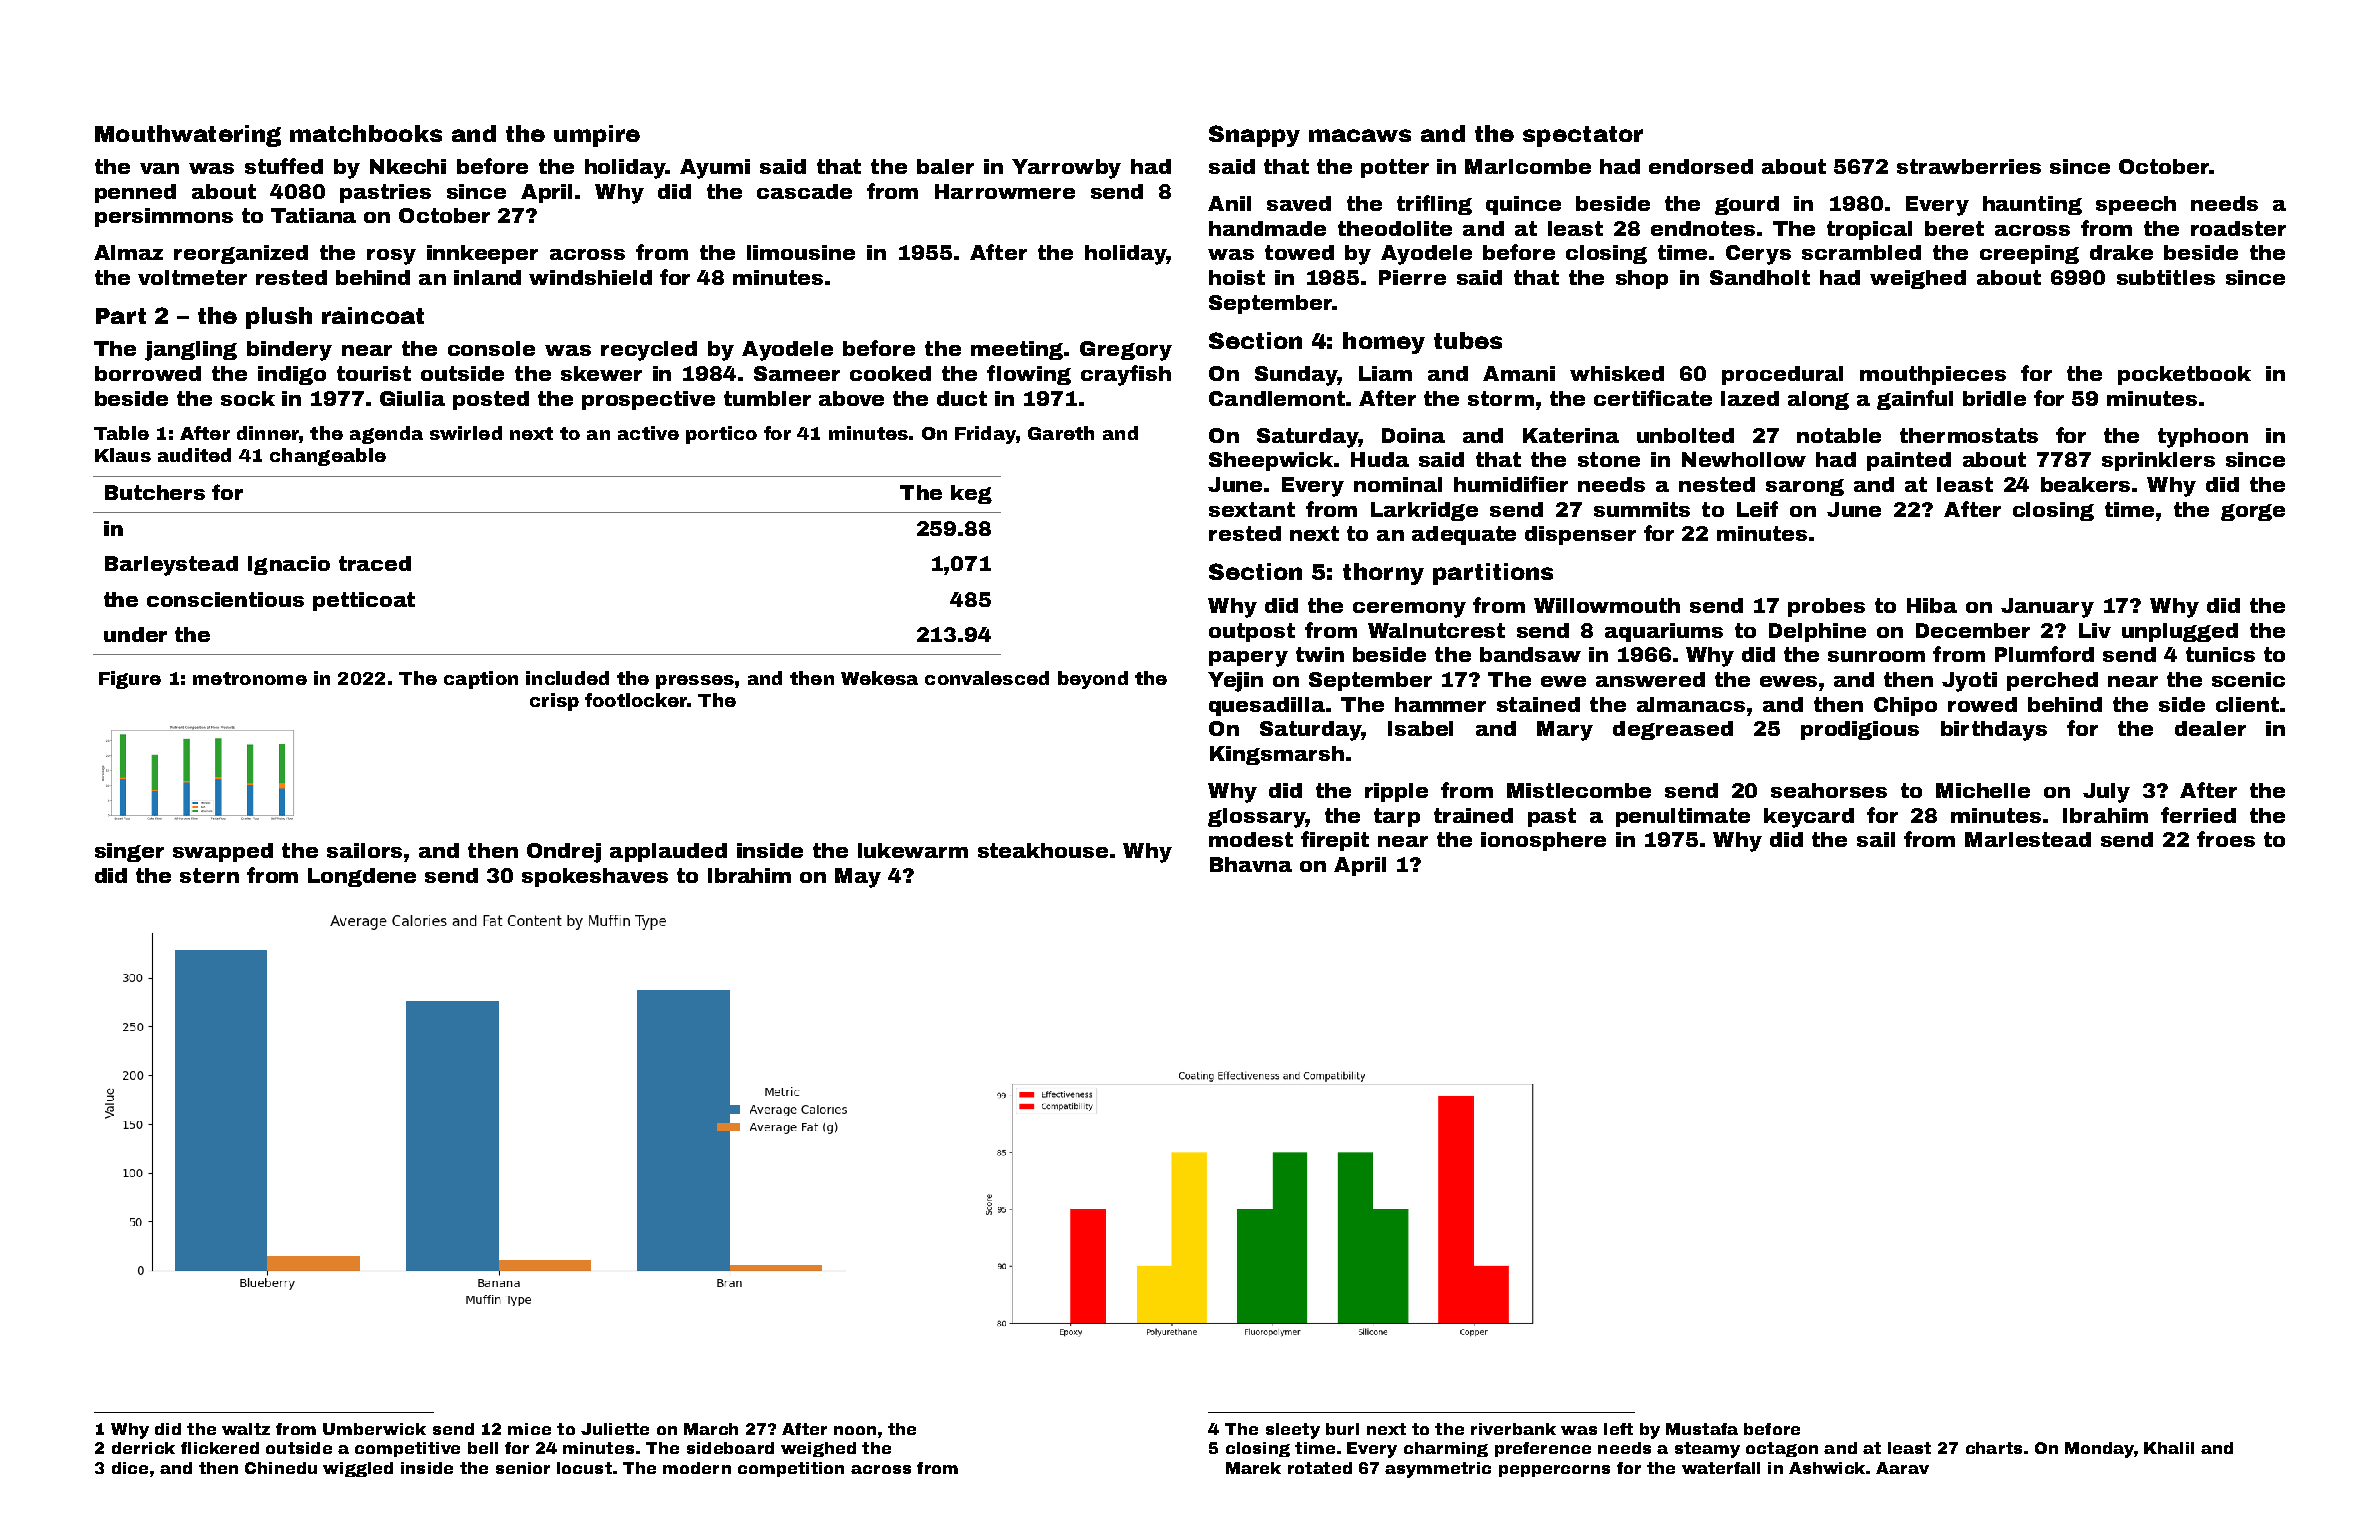 This image has height=1540, width=2380. Describe the element at coordinates (1969, 166) in the image. I see `strawberries` at that location.
